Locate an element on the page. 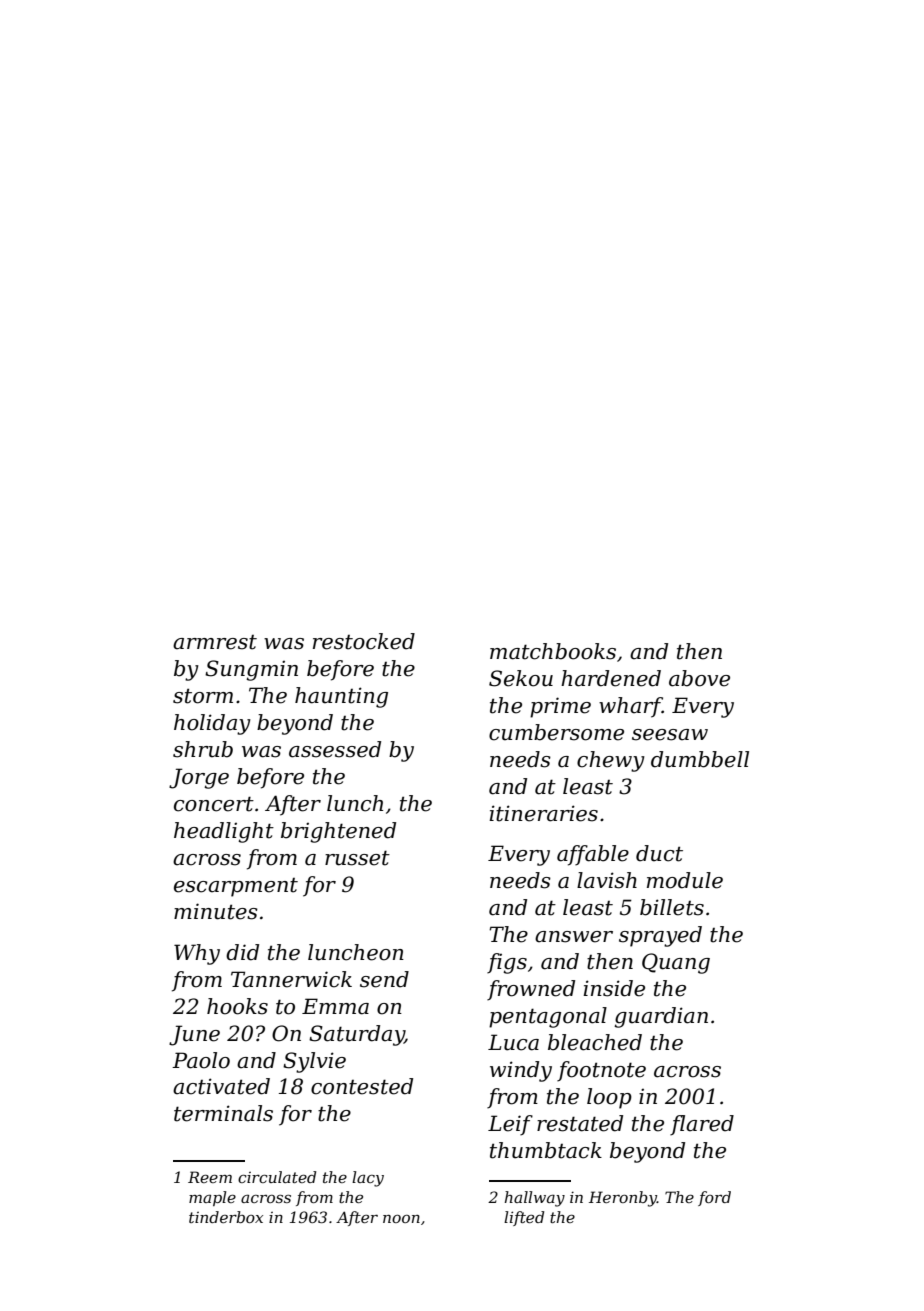  activated is located at coordinates (221, 1086).
